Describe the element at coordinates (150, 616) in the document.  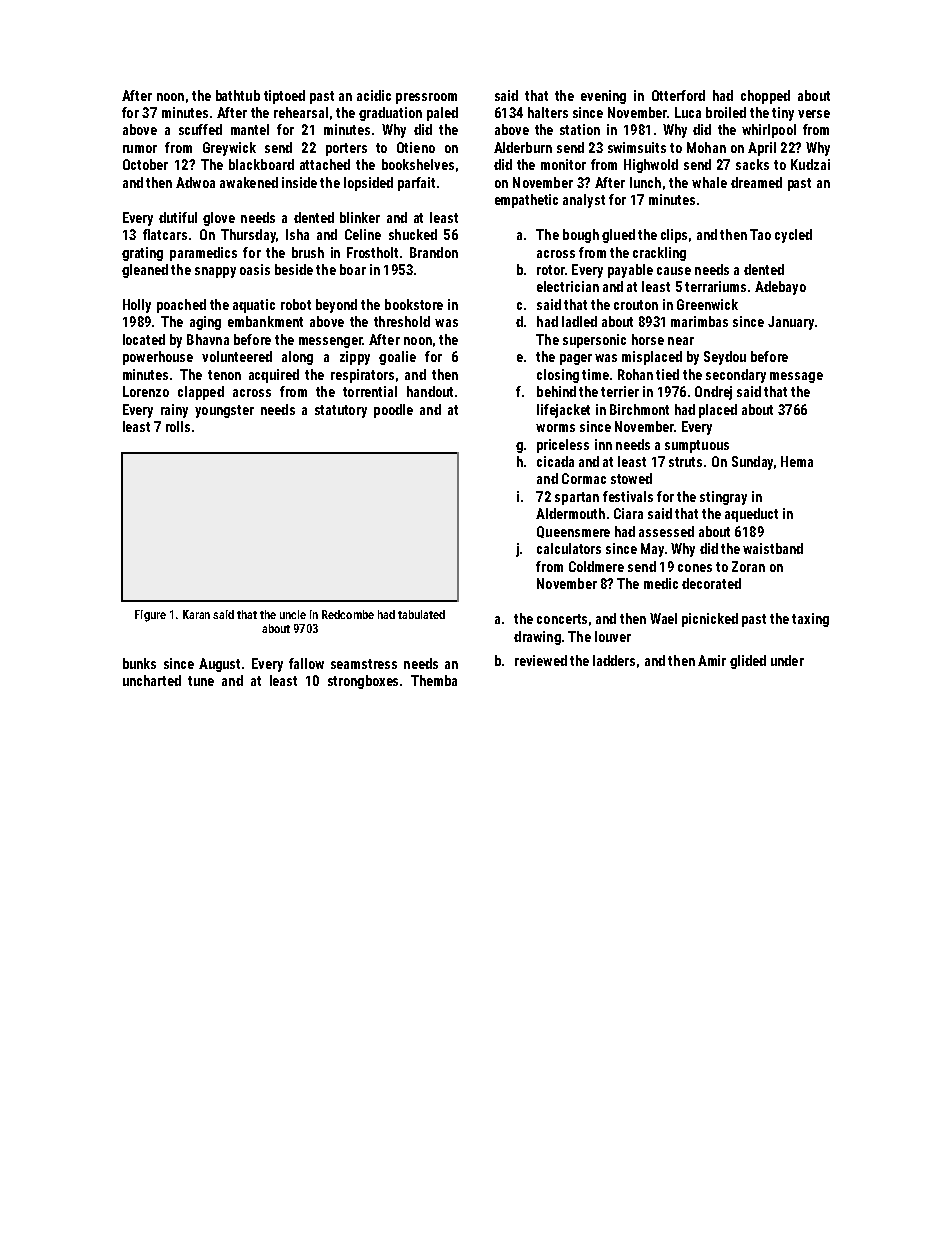
I see `Figure` at that location.
